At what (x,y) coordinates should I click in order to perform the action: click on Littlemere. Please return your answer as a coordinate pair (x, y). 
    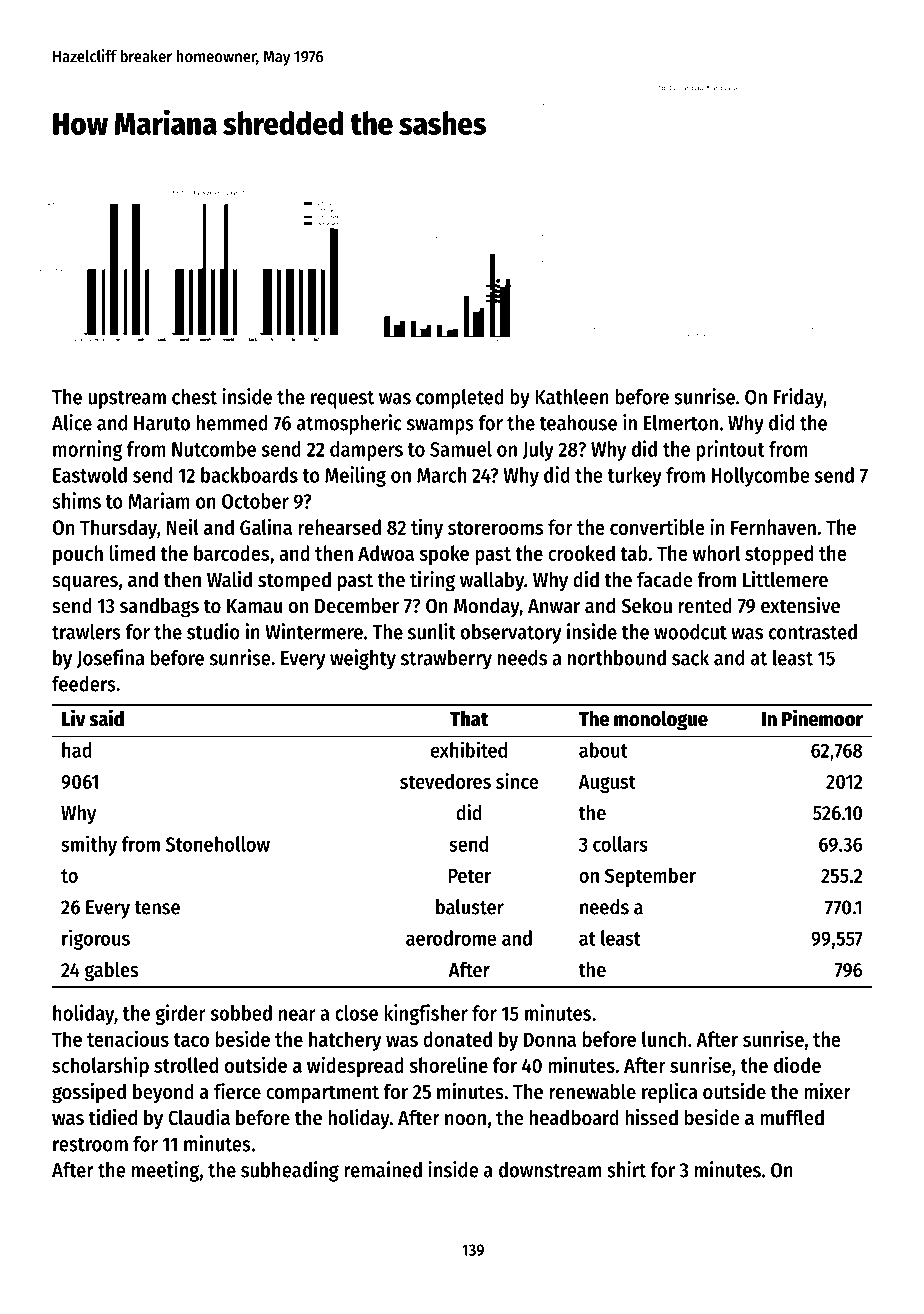
    Looking at the image, I should click on (785, 579).
